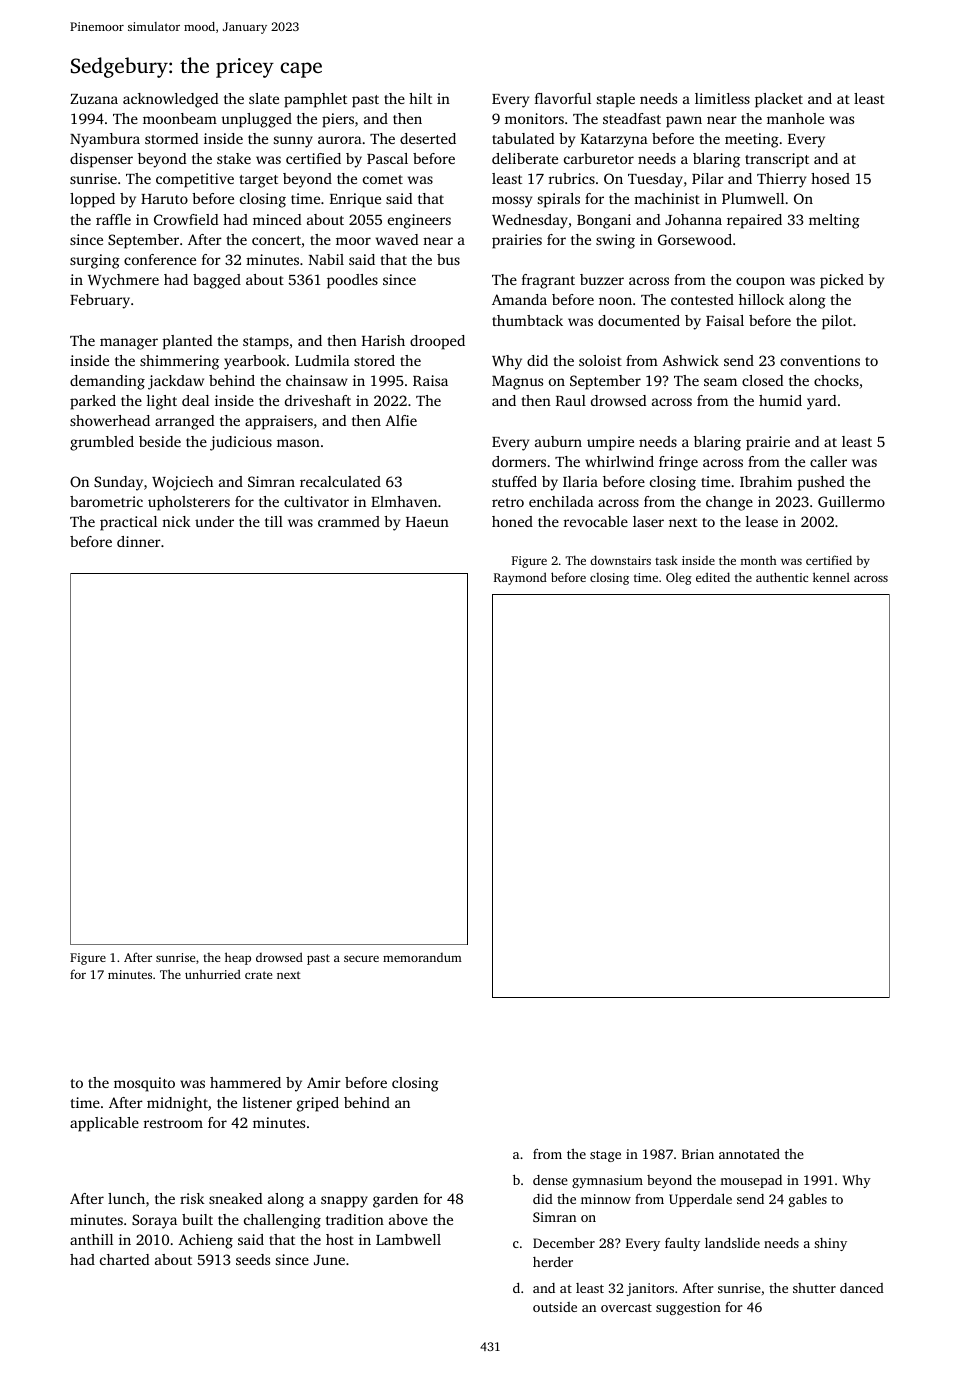 Image resolution: width=960 pixels, height=1390 pixels. Describe the element at coordinates (238, 958) in the screenshot. I see `heap` at that location.
